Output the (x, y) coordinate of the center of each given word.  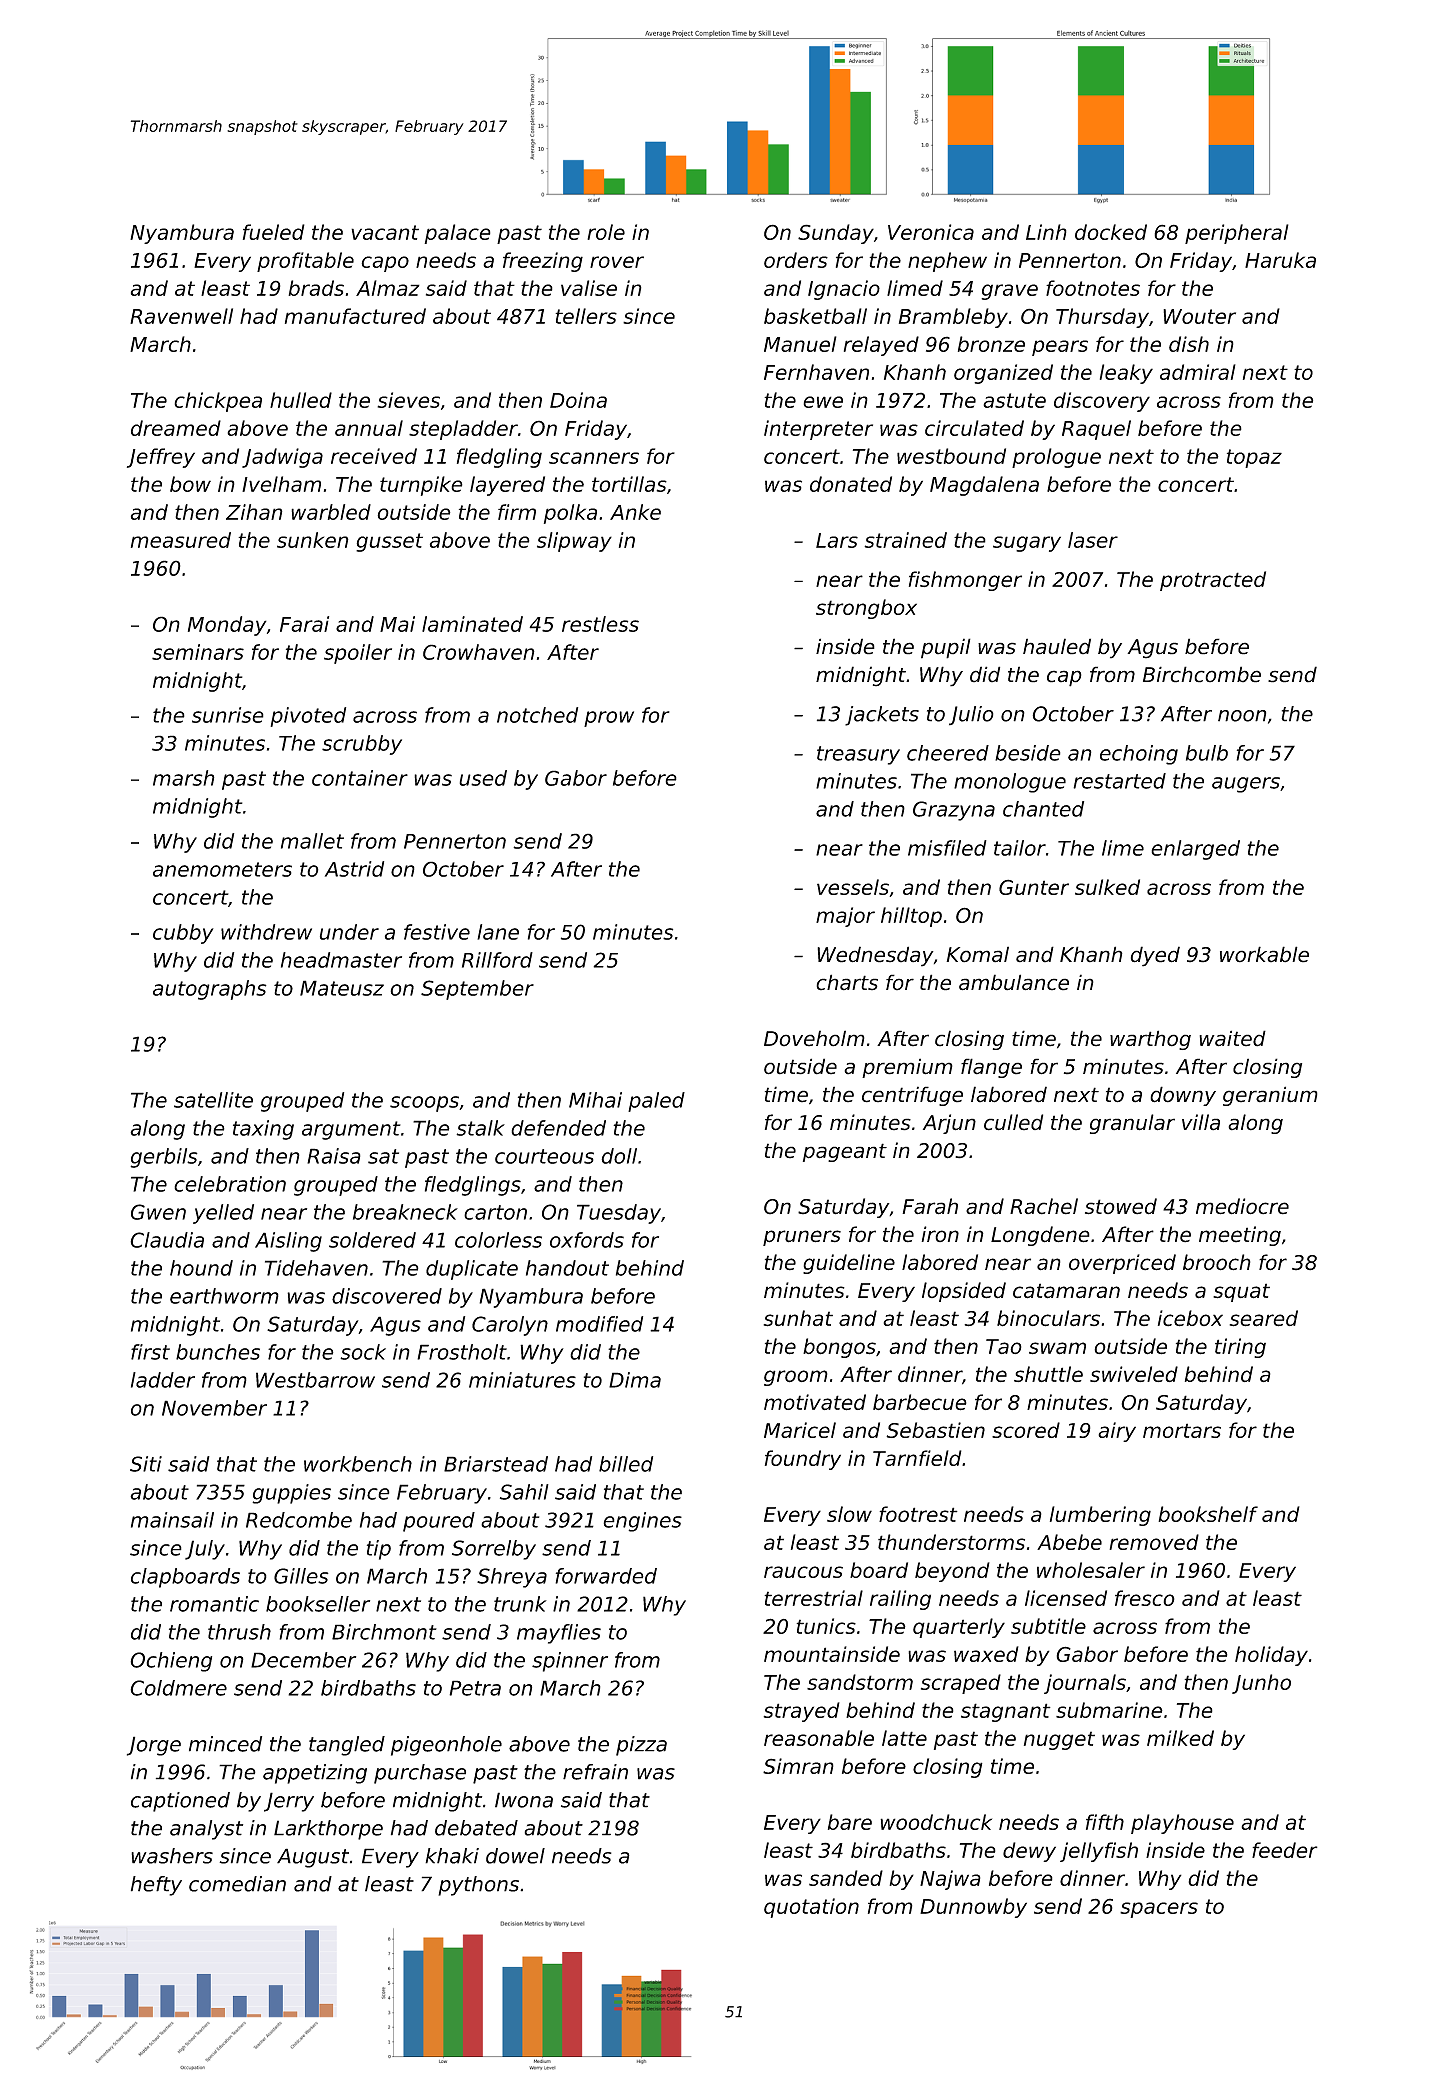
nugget (1059, 1740)
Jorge (154, 1746)
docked (1111, 232)
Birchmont (384, 1632)
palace (457, 234)
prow (609, 719)
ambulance (1014, 982)
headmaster (341, 960)
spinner (570, 1662)
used (483, 778)
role (606, 232)
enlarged (1195, 850)
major (845, 917)
